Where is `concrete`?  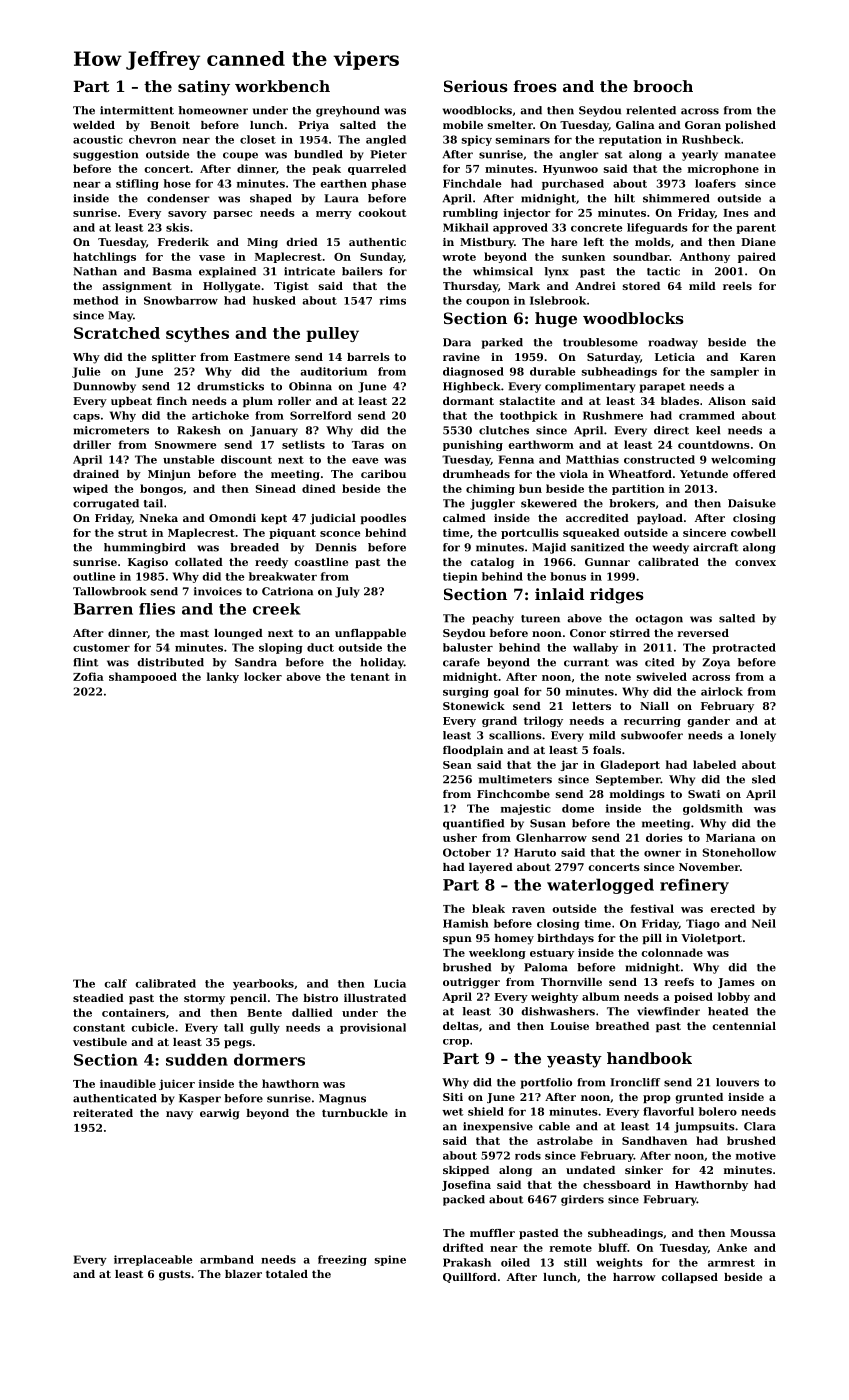
concrete is located at coordinates (597, 228).
